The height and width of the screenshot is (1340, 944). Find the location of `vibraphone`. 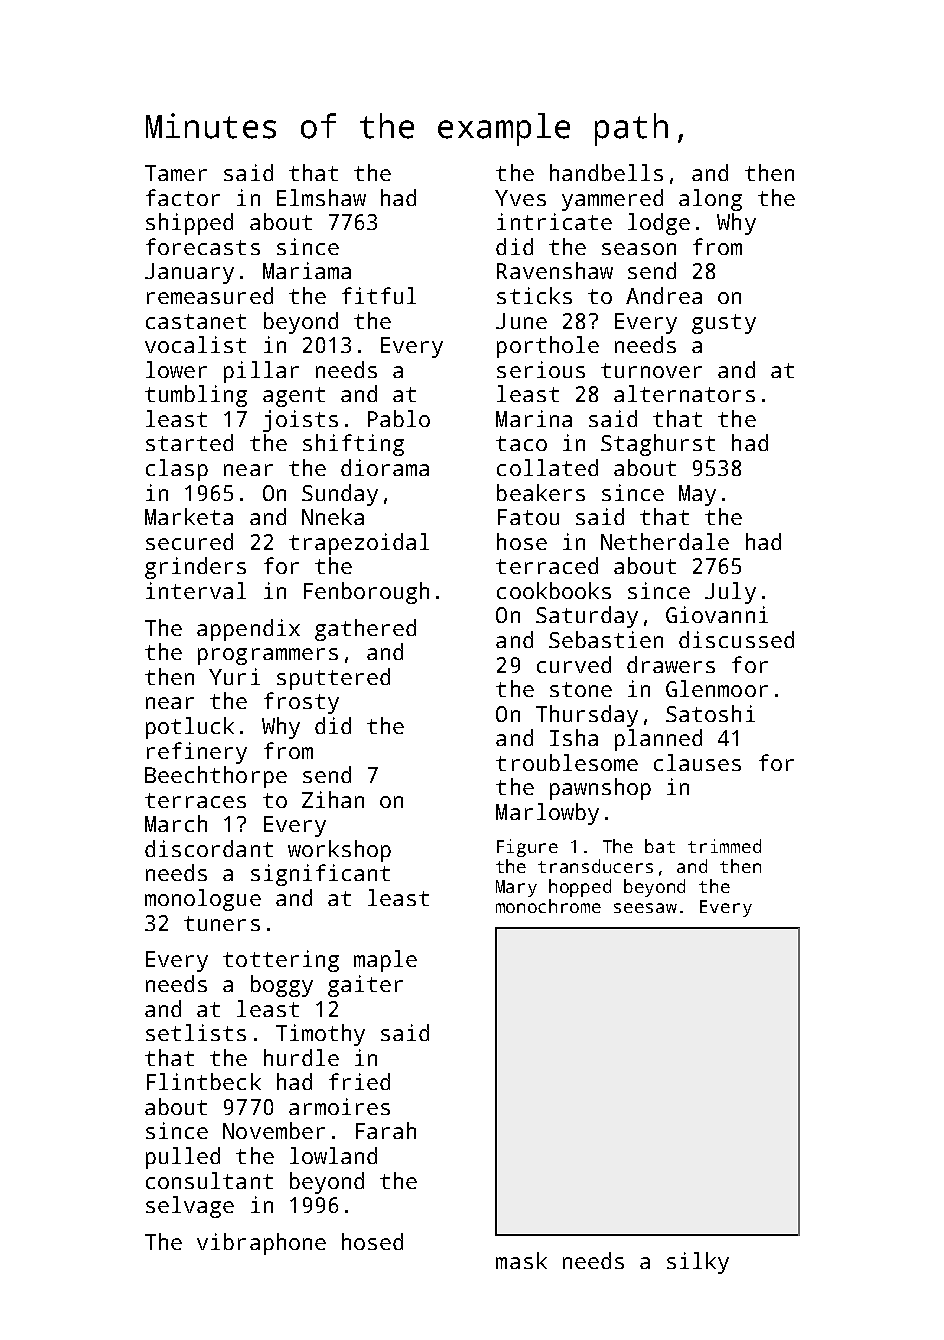

vibraphone is located at coordinates (261, 1244).
